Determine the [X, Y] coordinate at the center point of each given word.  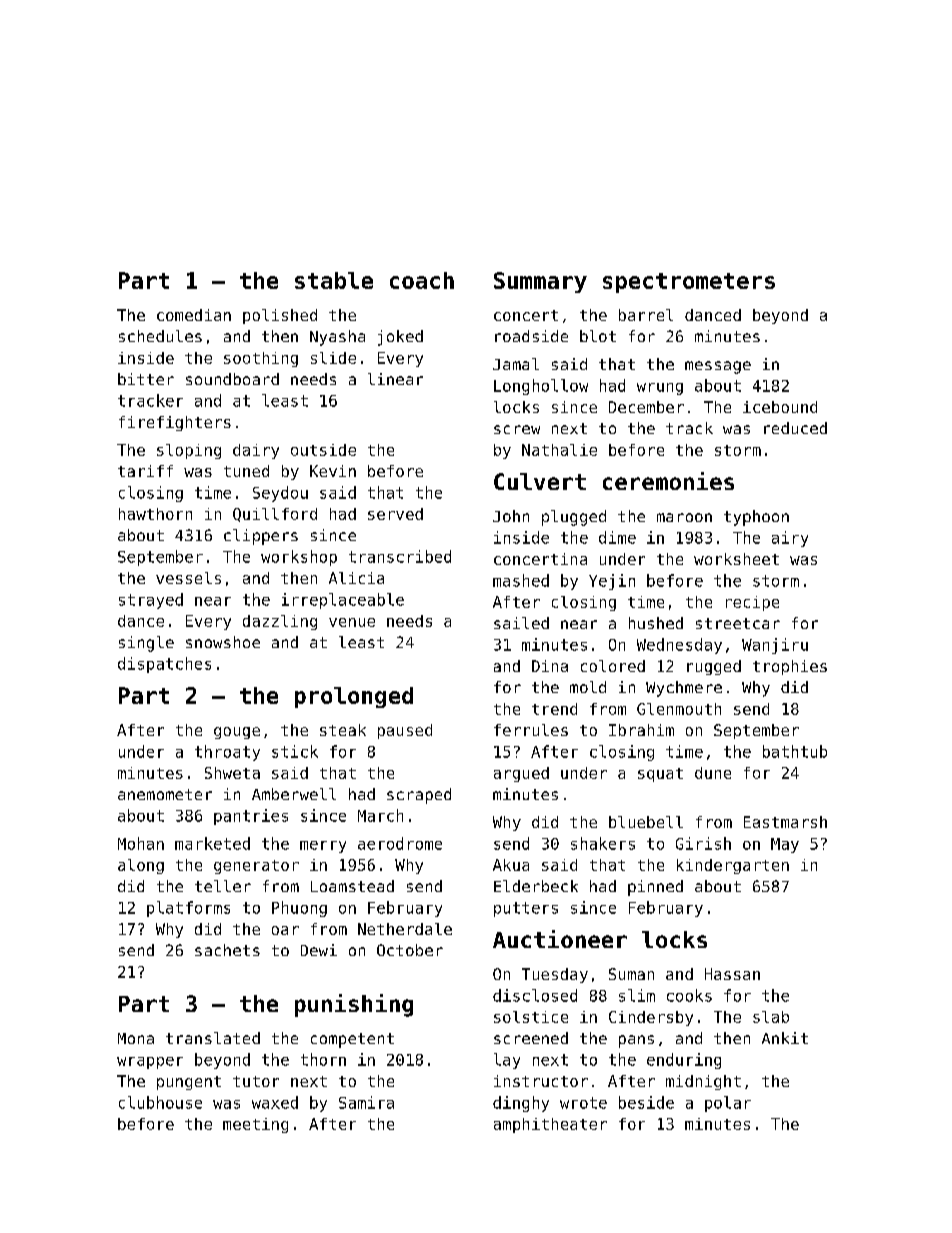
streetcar [738, 623]
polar [728, 1104]
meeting [255, 1125]
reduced [795, 428]
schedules [160, 336]
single [146, 644]
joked [400, 338]
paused [405, 731]
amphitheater [550, 1125]
